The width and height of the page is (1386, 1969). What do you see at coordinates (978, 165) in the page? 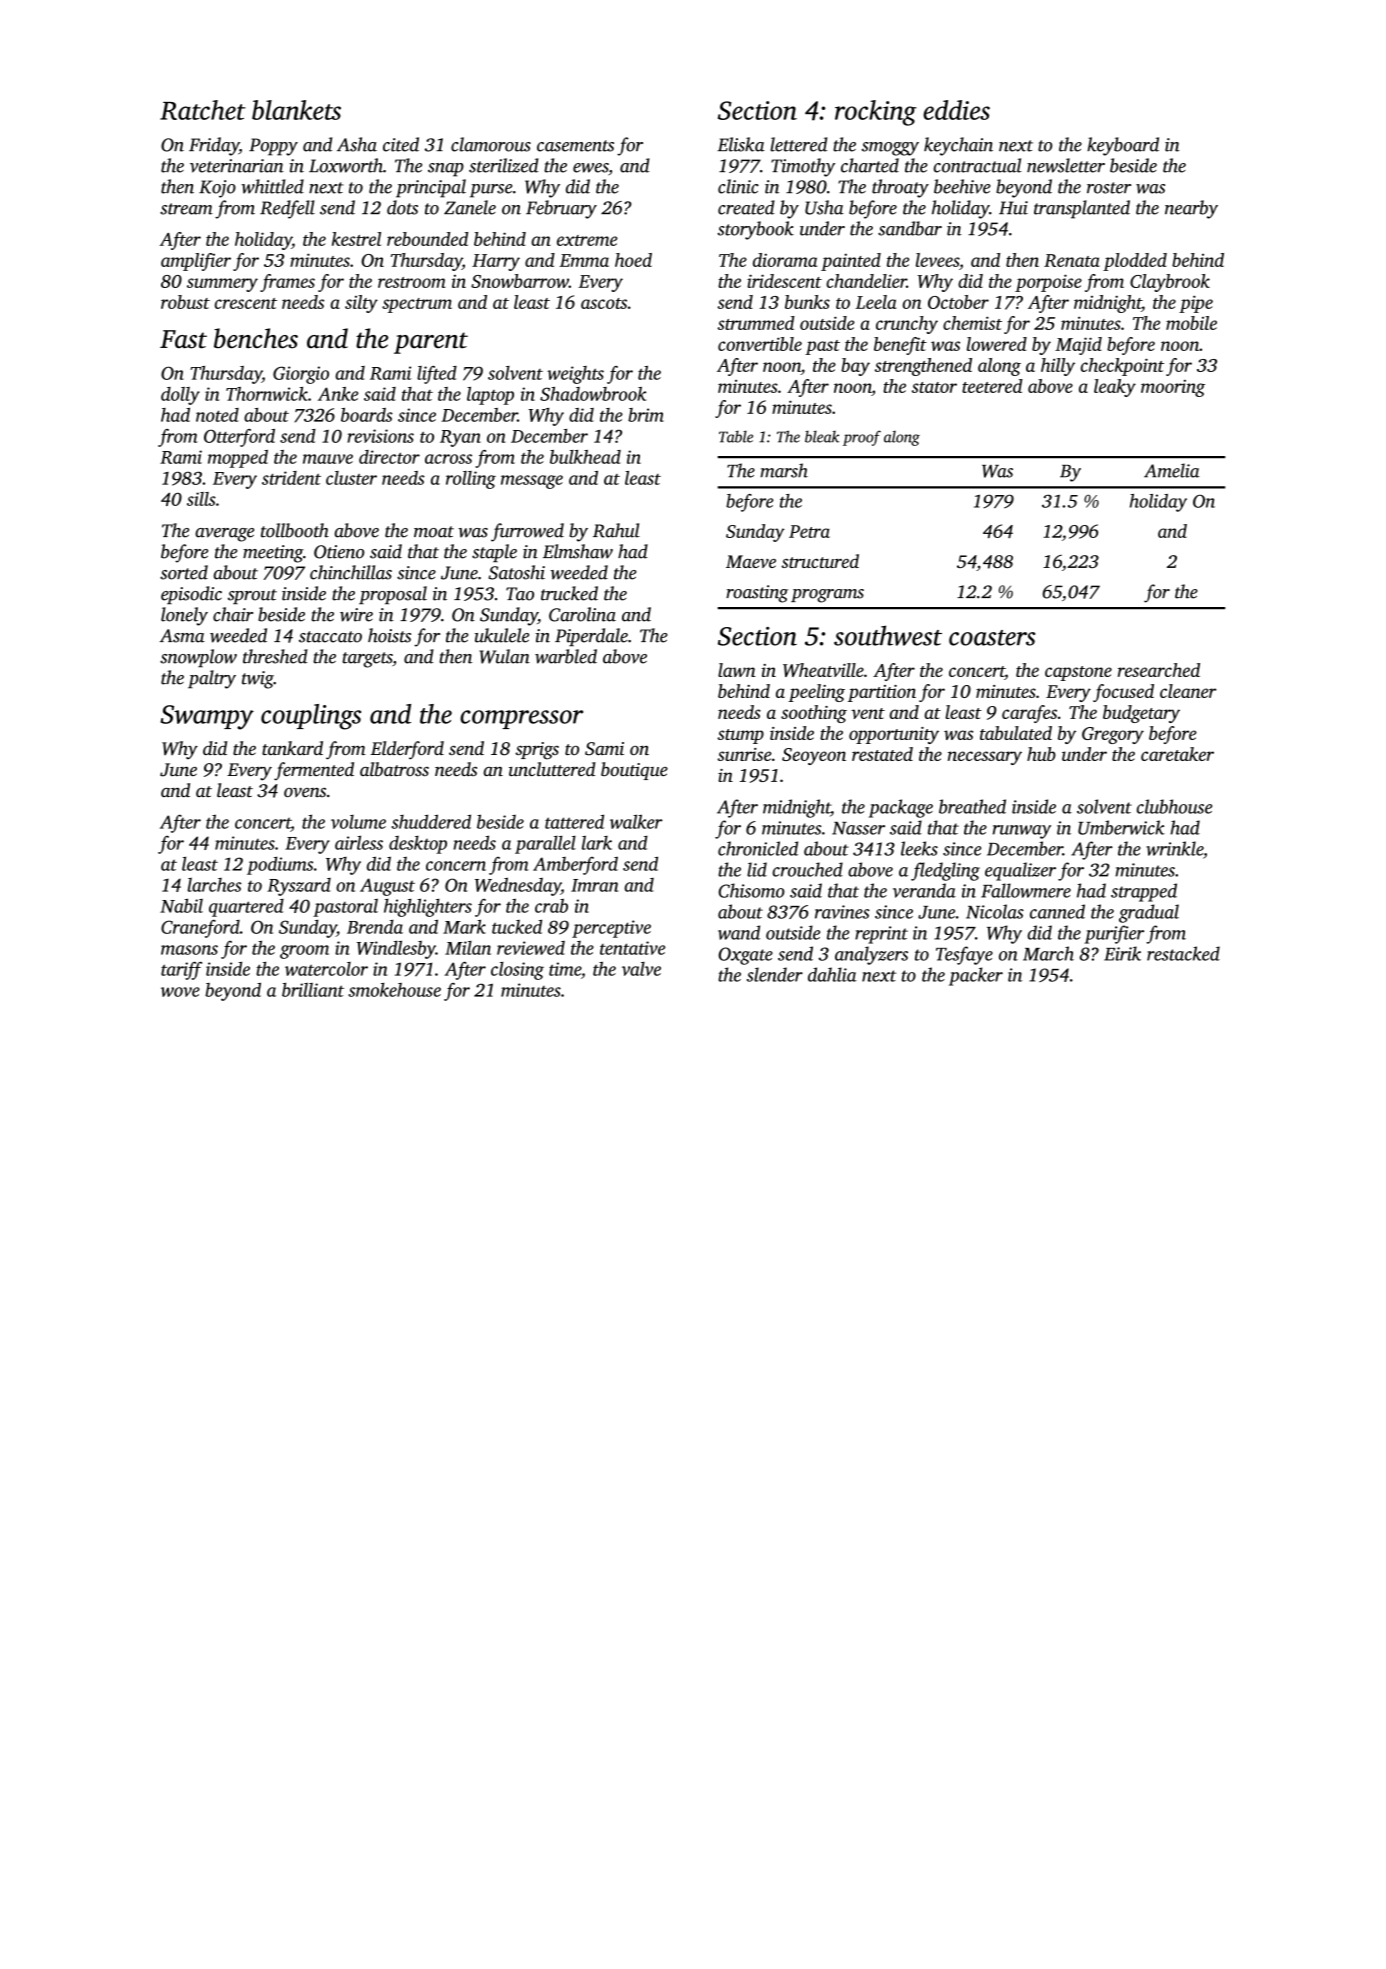
I see `contractual` at bounding box center [978, 165].
